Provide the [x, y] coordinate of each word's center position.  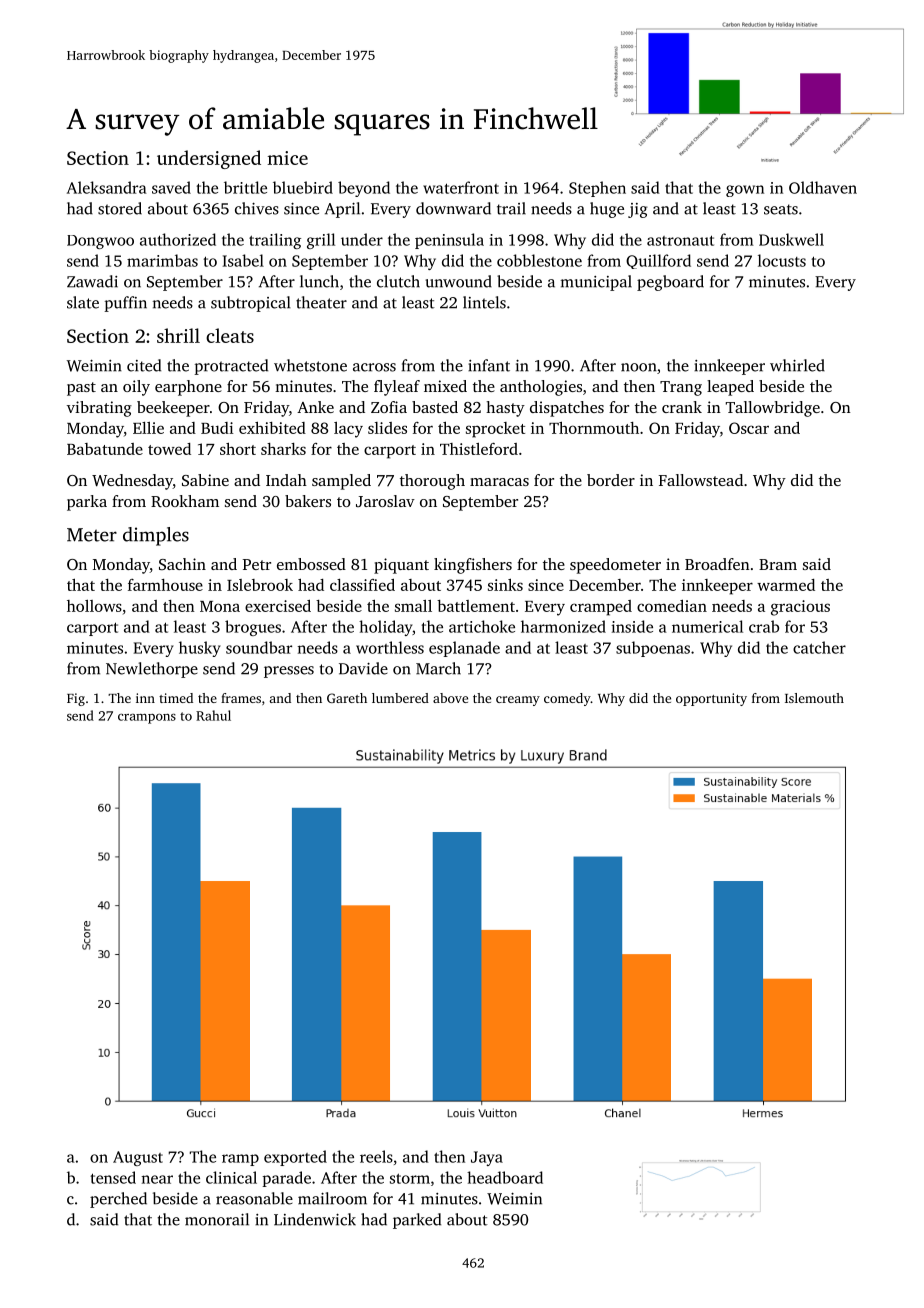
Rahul [213, 715]
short [238, 449]
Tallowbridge [773, 409]
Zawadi [92, 281]
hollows [94, 606]
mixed [445, 386]
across [374, 367]
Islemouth [814, 698]
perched [118, 1200]
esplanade [464, 649]
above [450, 698]
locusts [782, 260]
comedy [567, 699]
